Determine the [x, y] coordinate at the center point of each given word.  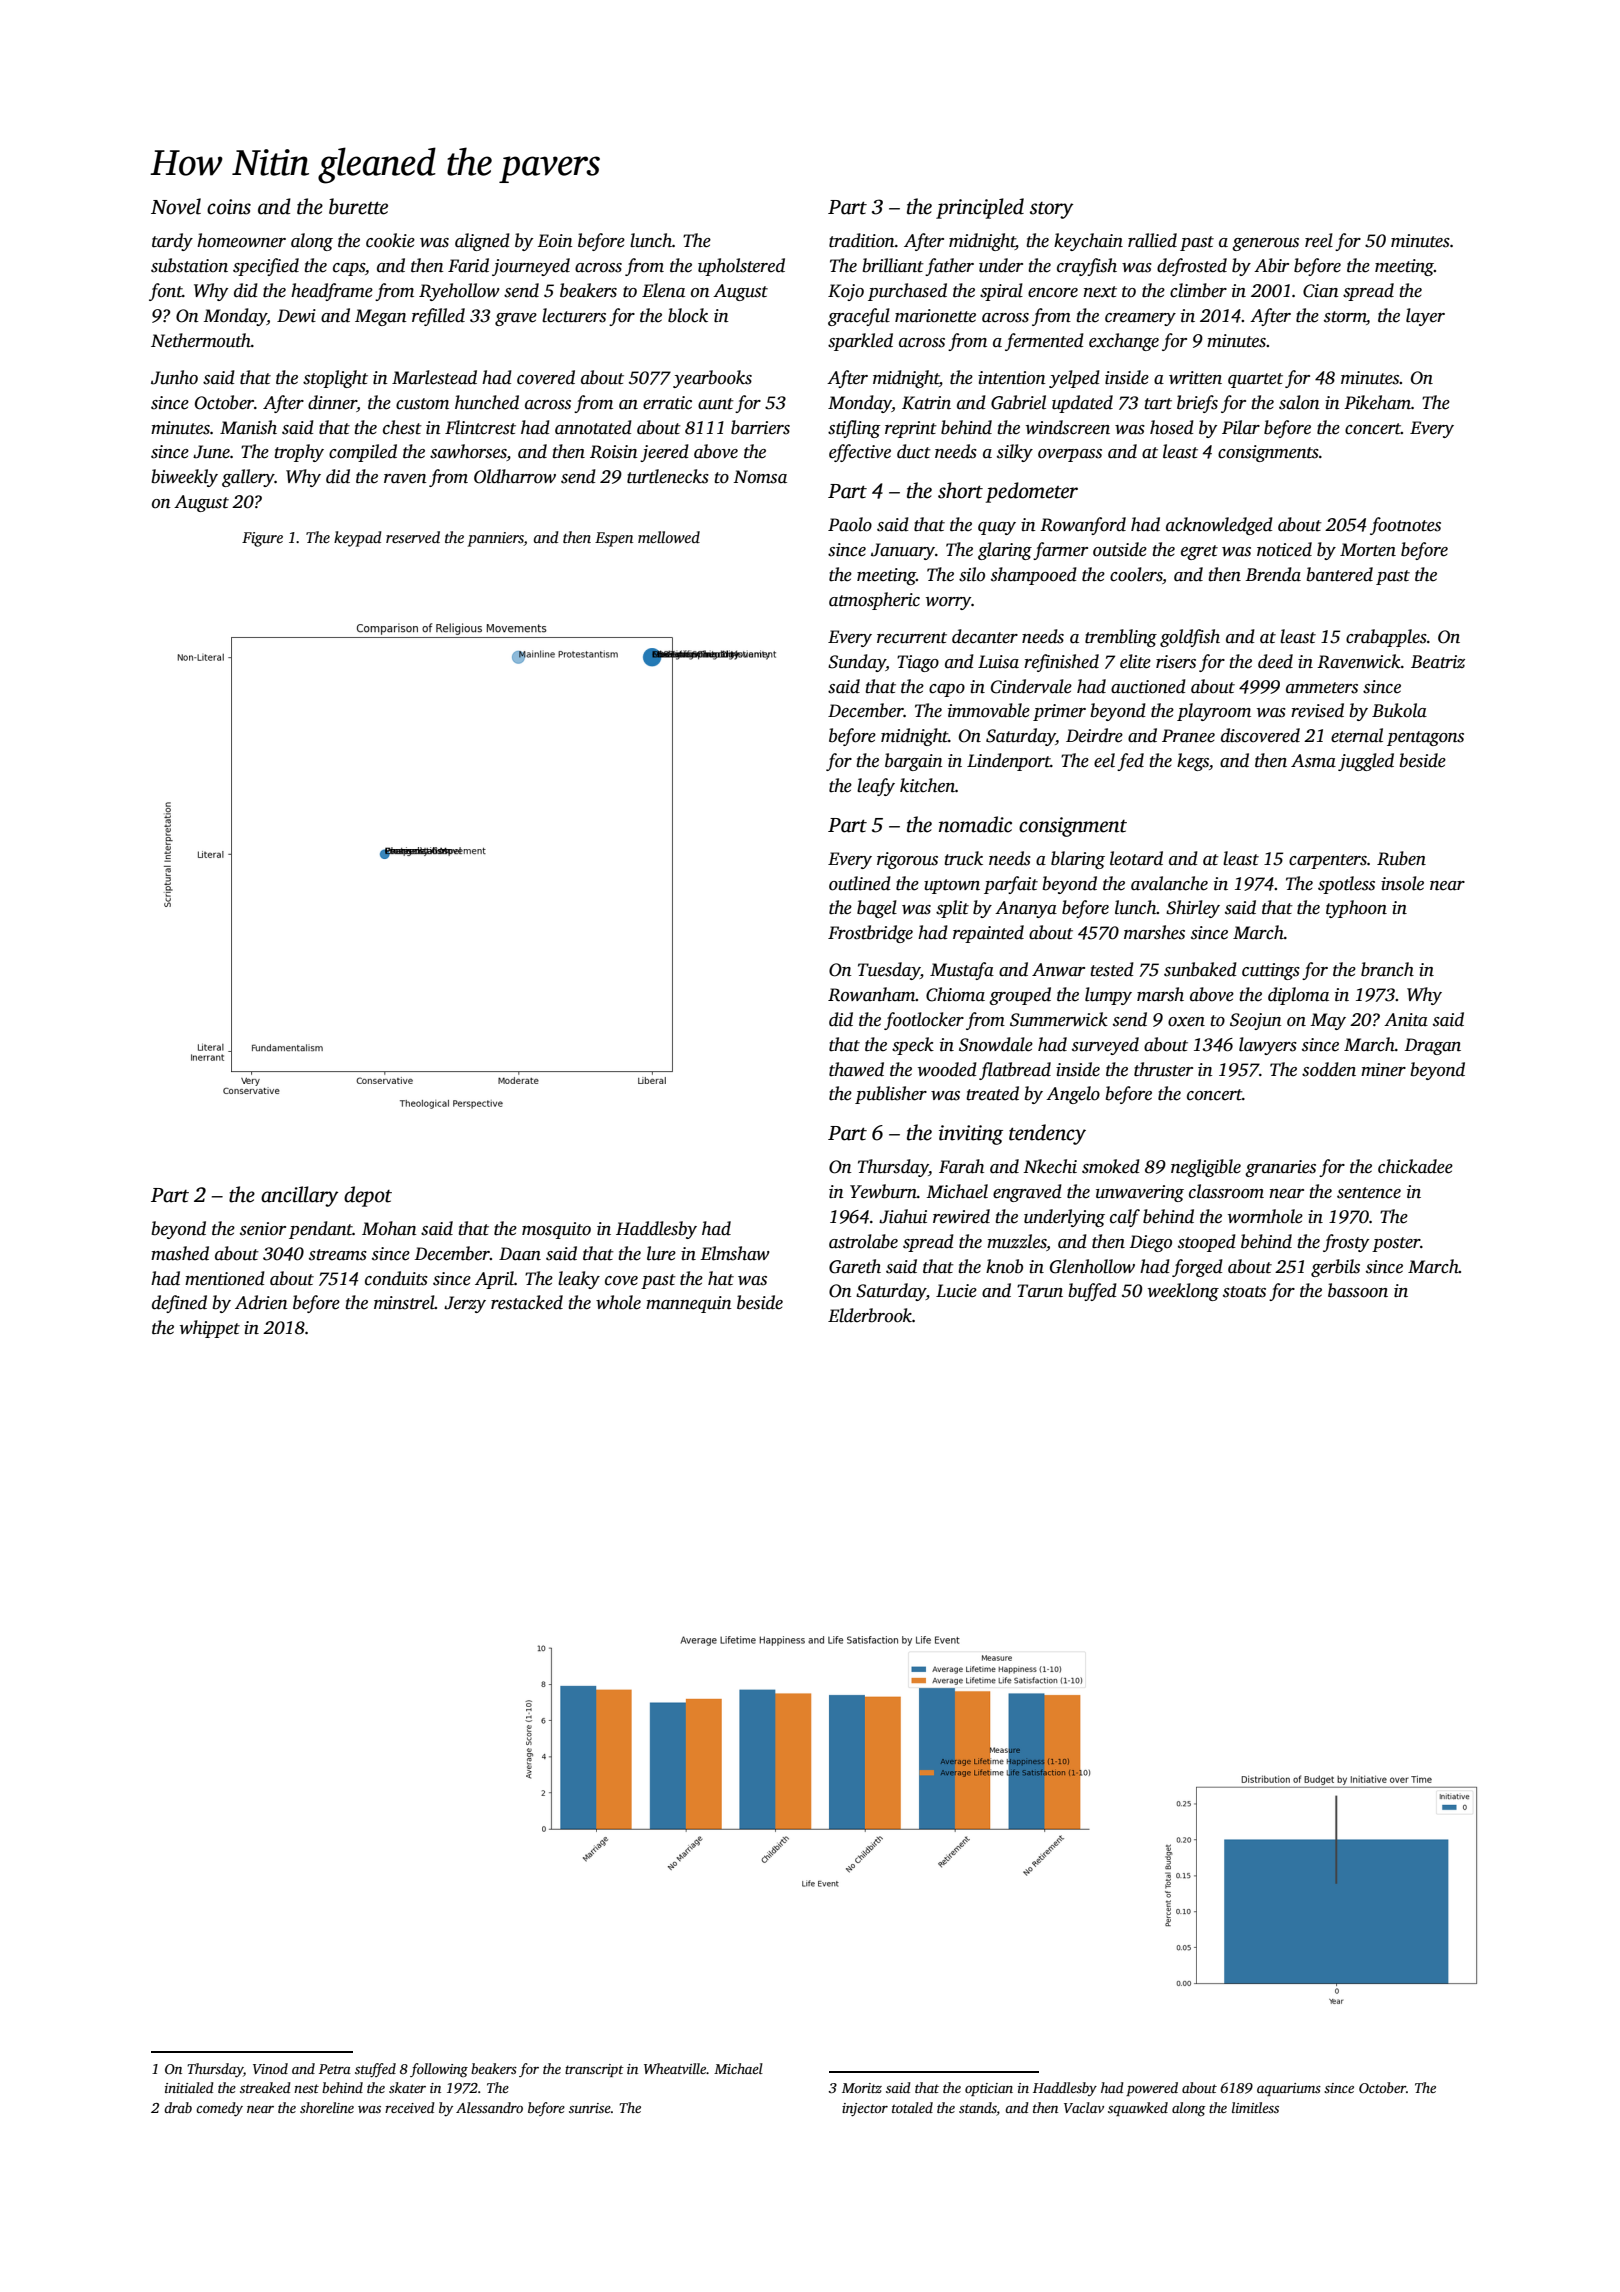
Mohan [389, 1228]
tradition [862, 240]
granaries [1280, 1168]
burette [358, 206]
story [1052, 210]
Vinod [270, 2068]
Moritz [862, 2088]
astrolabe [863, 1241]
